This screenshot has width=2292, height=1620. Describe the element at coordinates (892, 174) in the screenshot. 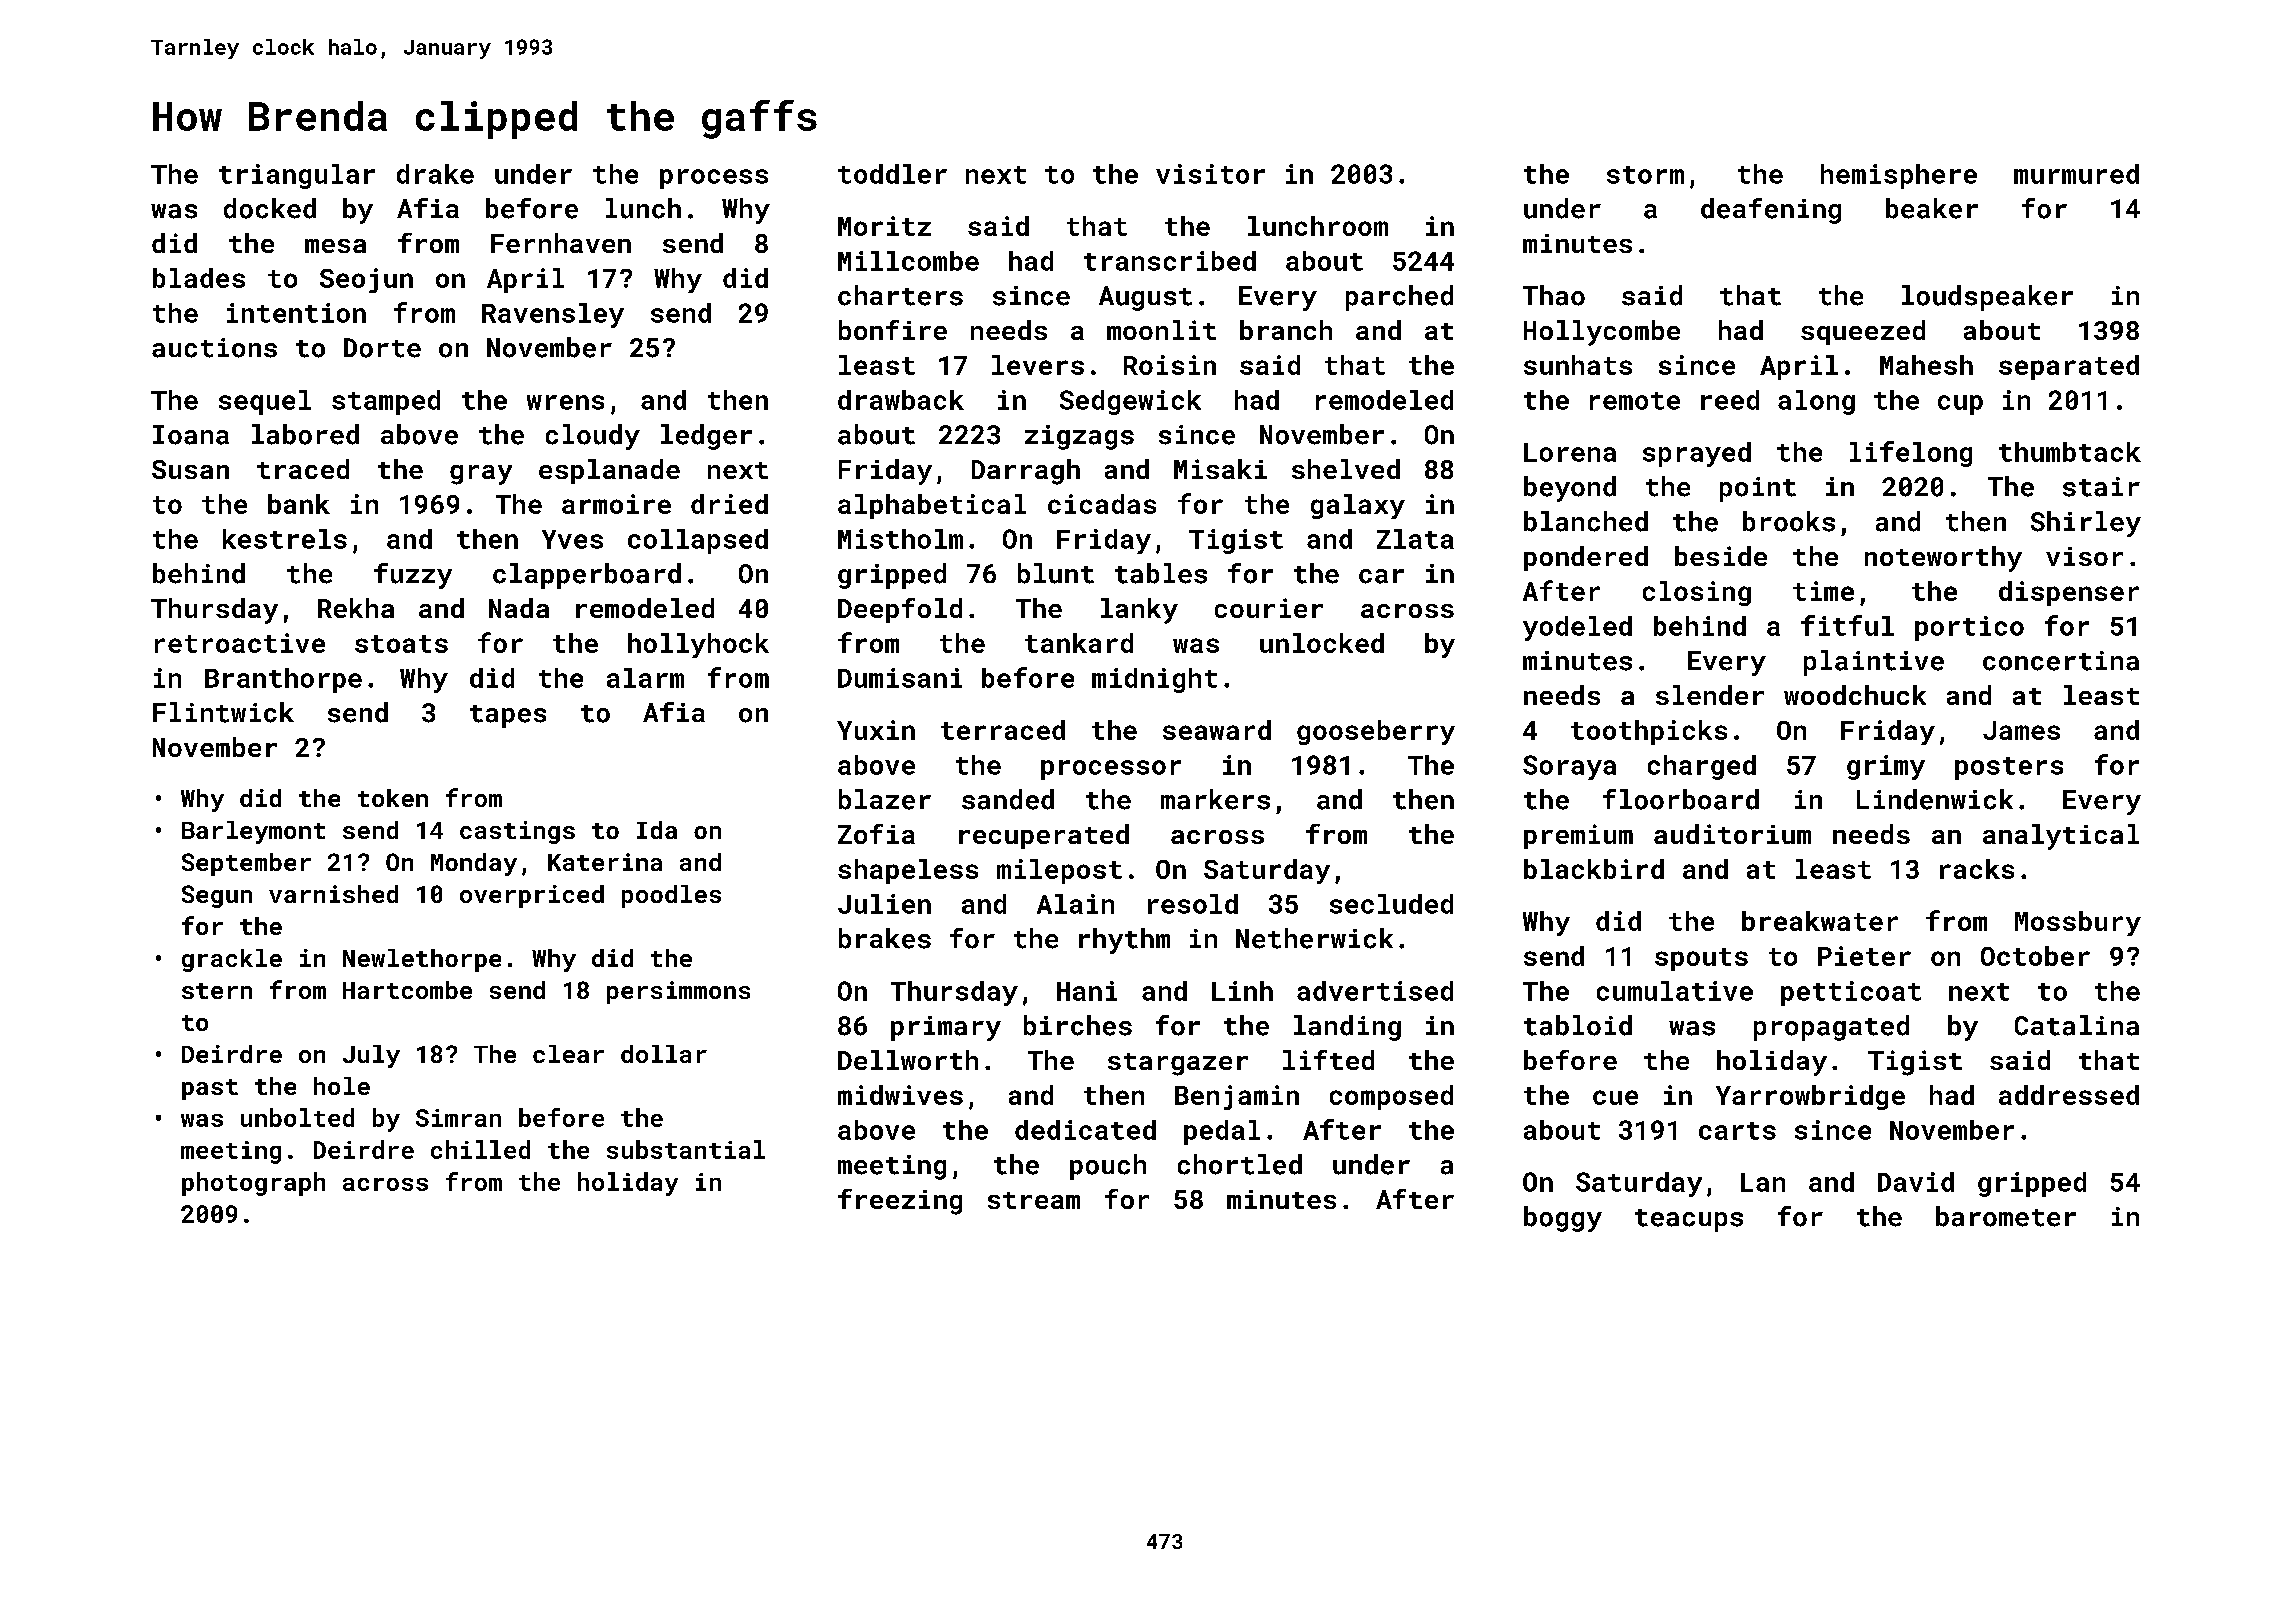

I see `toddler` at that location.
